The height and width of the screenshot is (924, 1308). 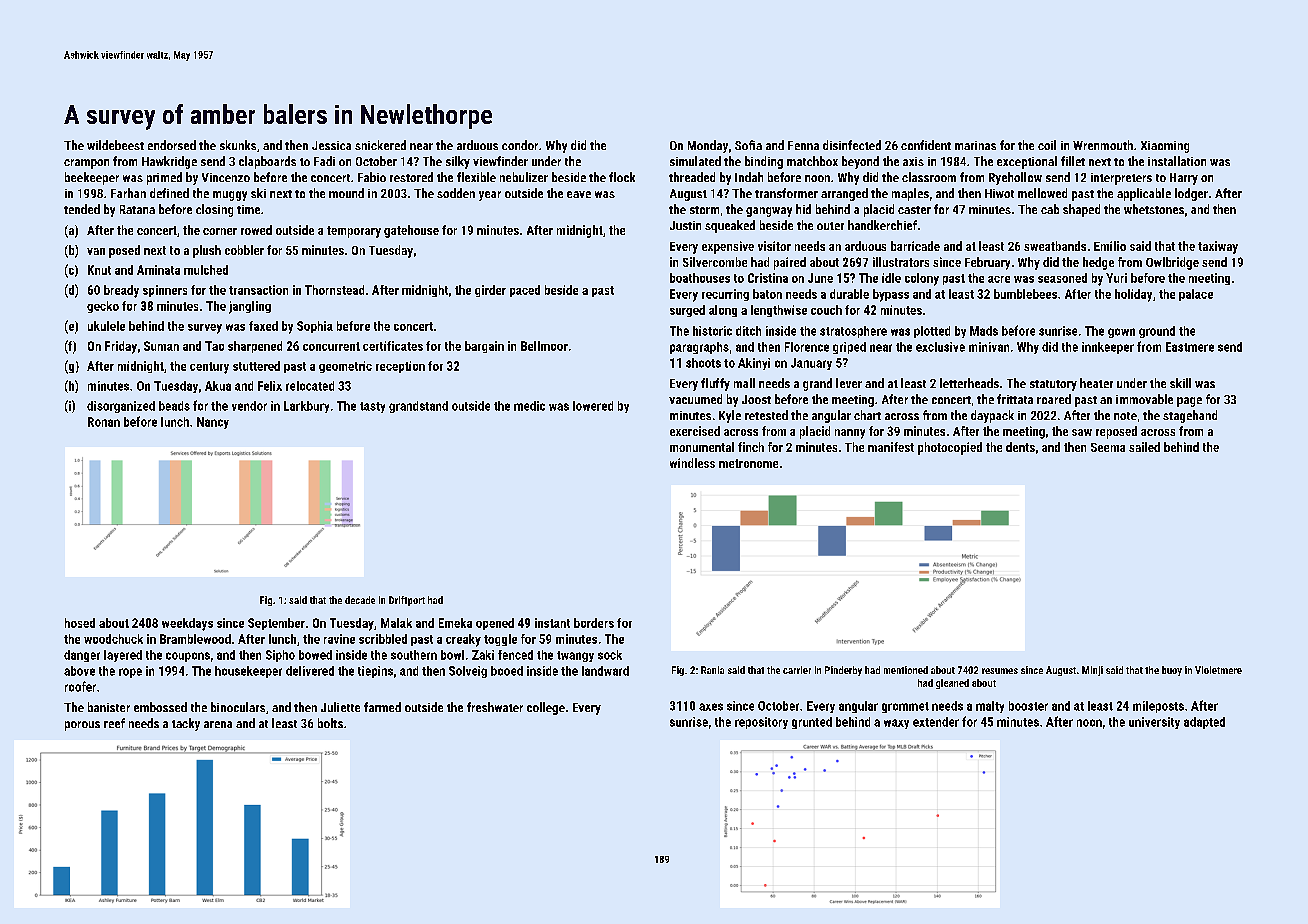 I want to click on exceptional, so click(x=1027, y=162).
